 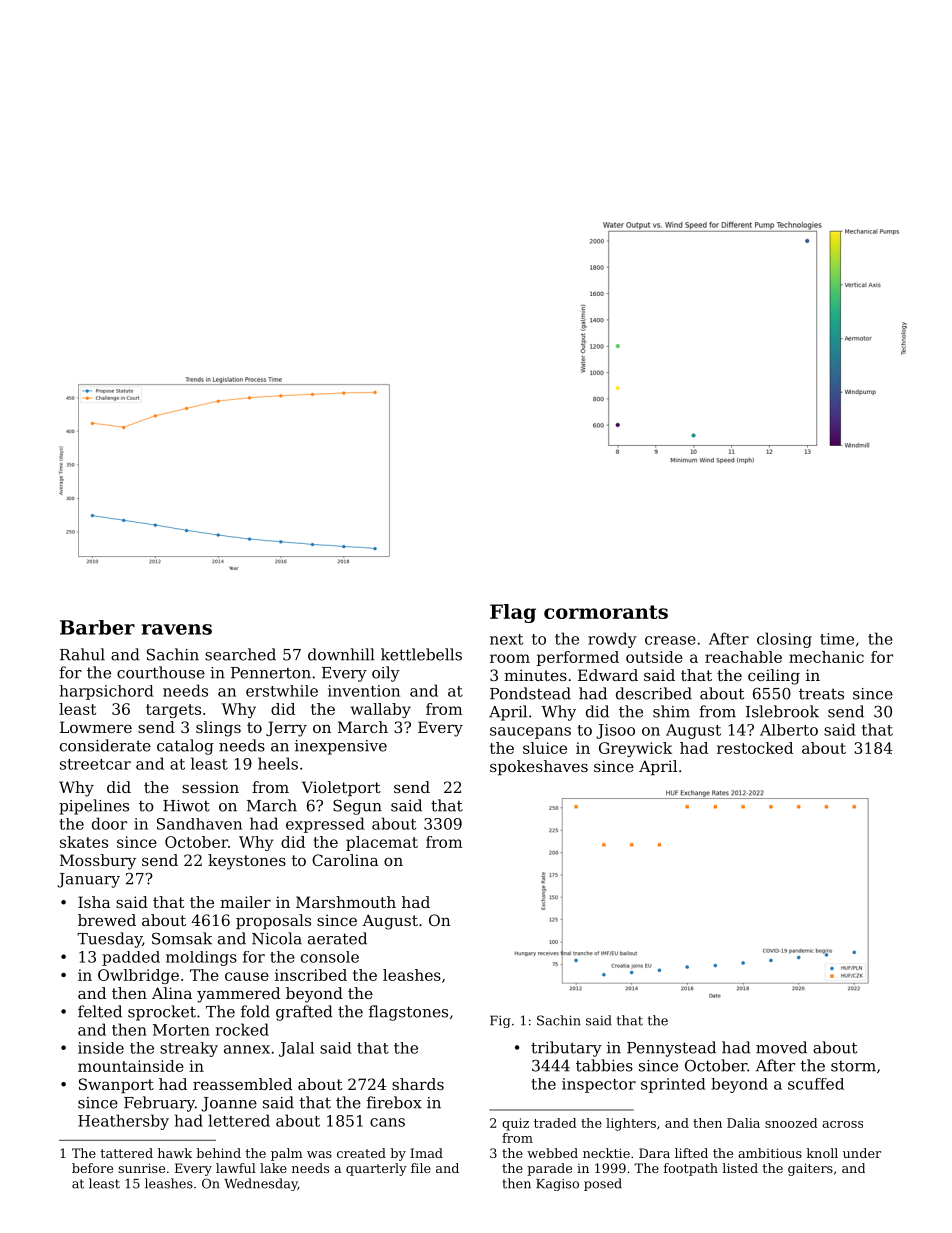 What do you see at coordinates (239, 1120) in the image?
I see `lettered` at bounding box center [239, 1120].
